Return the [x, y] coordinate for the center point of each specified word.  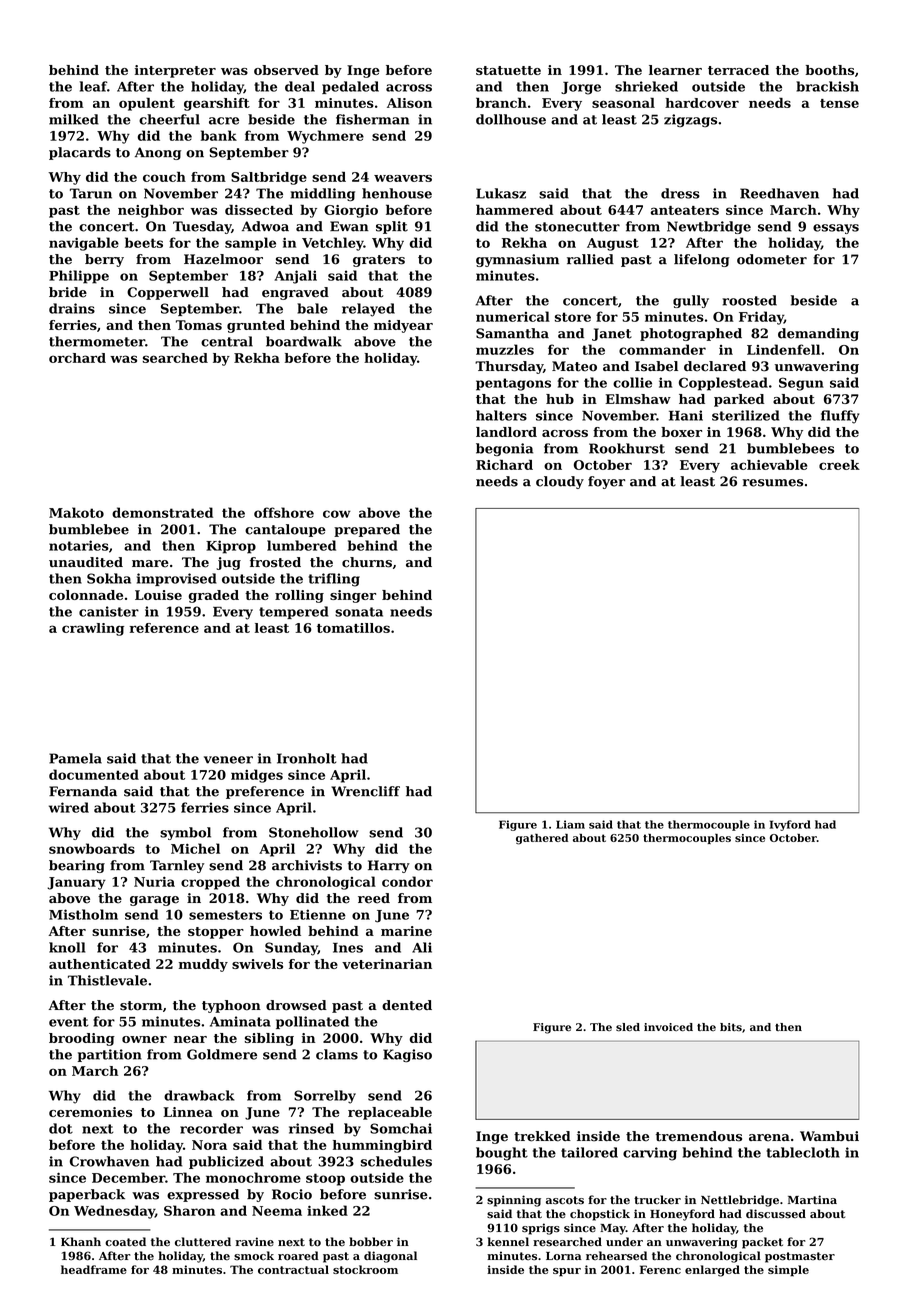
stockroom [365, 1269]
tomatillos [353, 628]
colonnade [86, 595]
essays [836, 229]
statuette [508, 70]
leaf [93, 86]
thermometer [97, 341]
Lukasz [501, 193]
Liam [570, 824]
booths [830, 70]
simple [788, 1271]
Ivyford [790, 825]
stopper [216, 933]
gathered [542, 839]
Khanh [81, 1241]
